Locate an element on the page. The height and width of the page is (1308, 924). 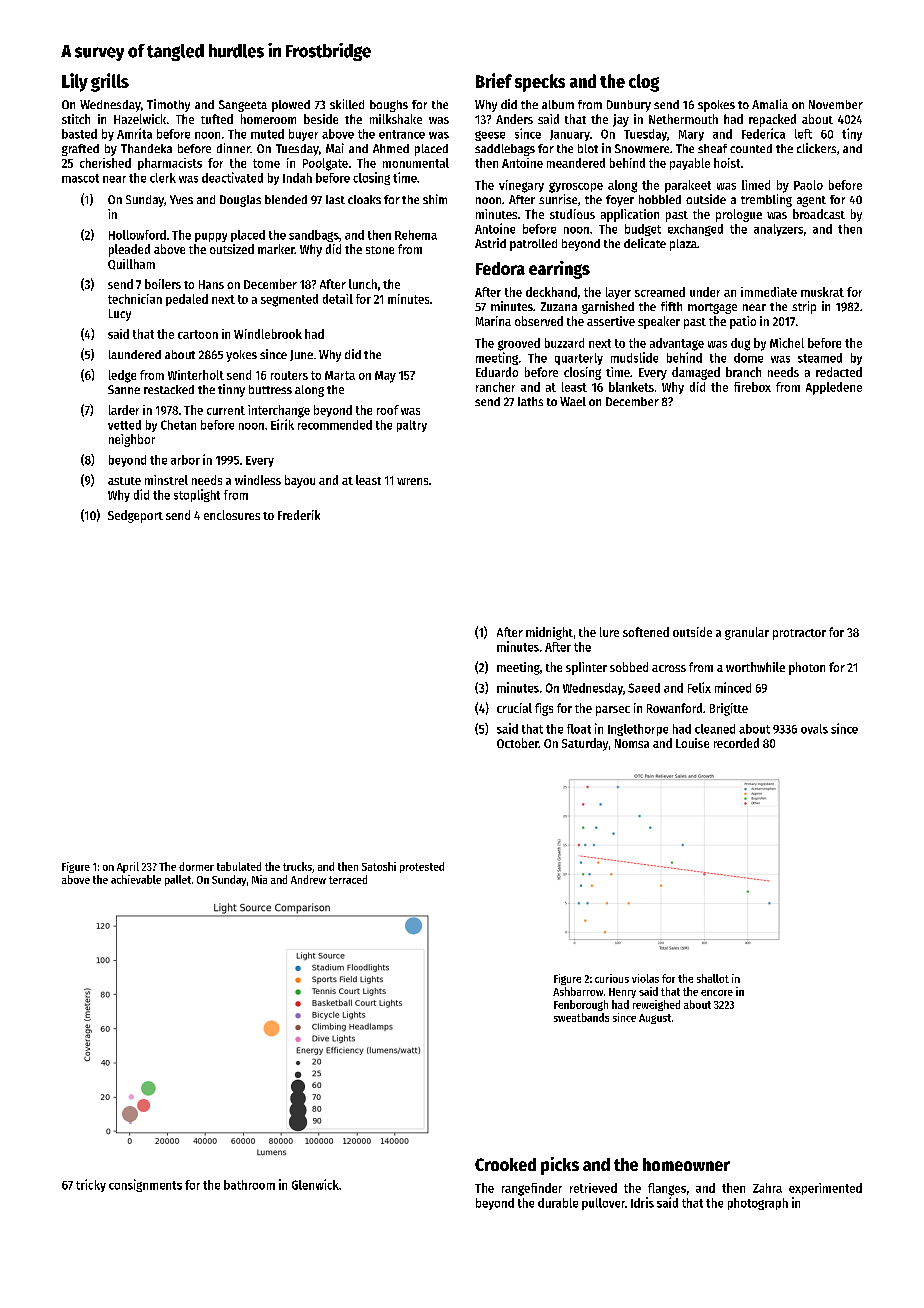
achievable is located at coordinates (136, 879).
